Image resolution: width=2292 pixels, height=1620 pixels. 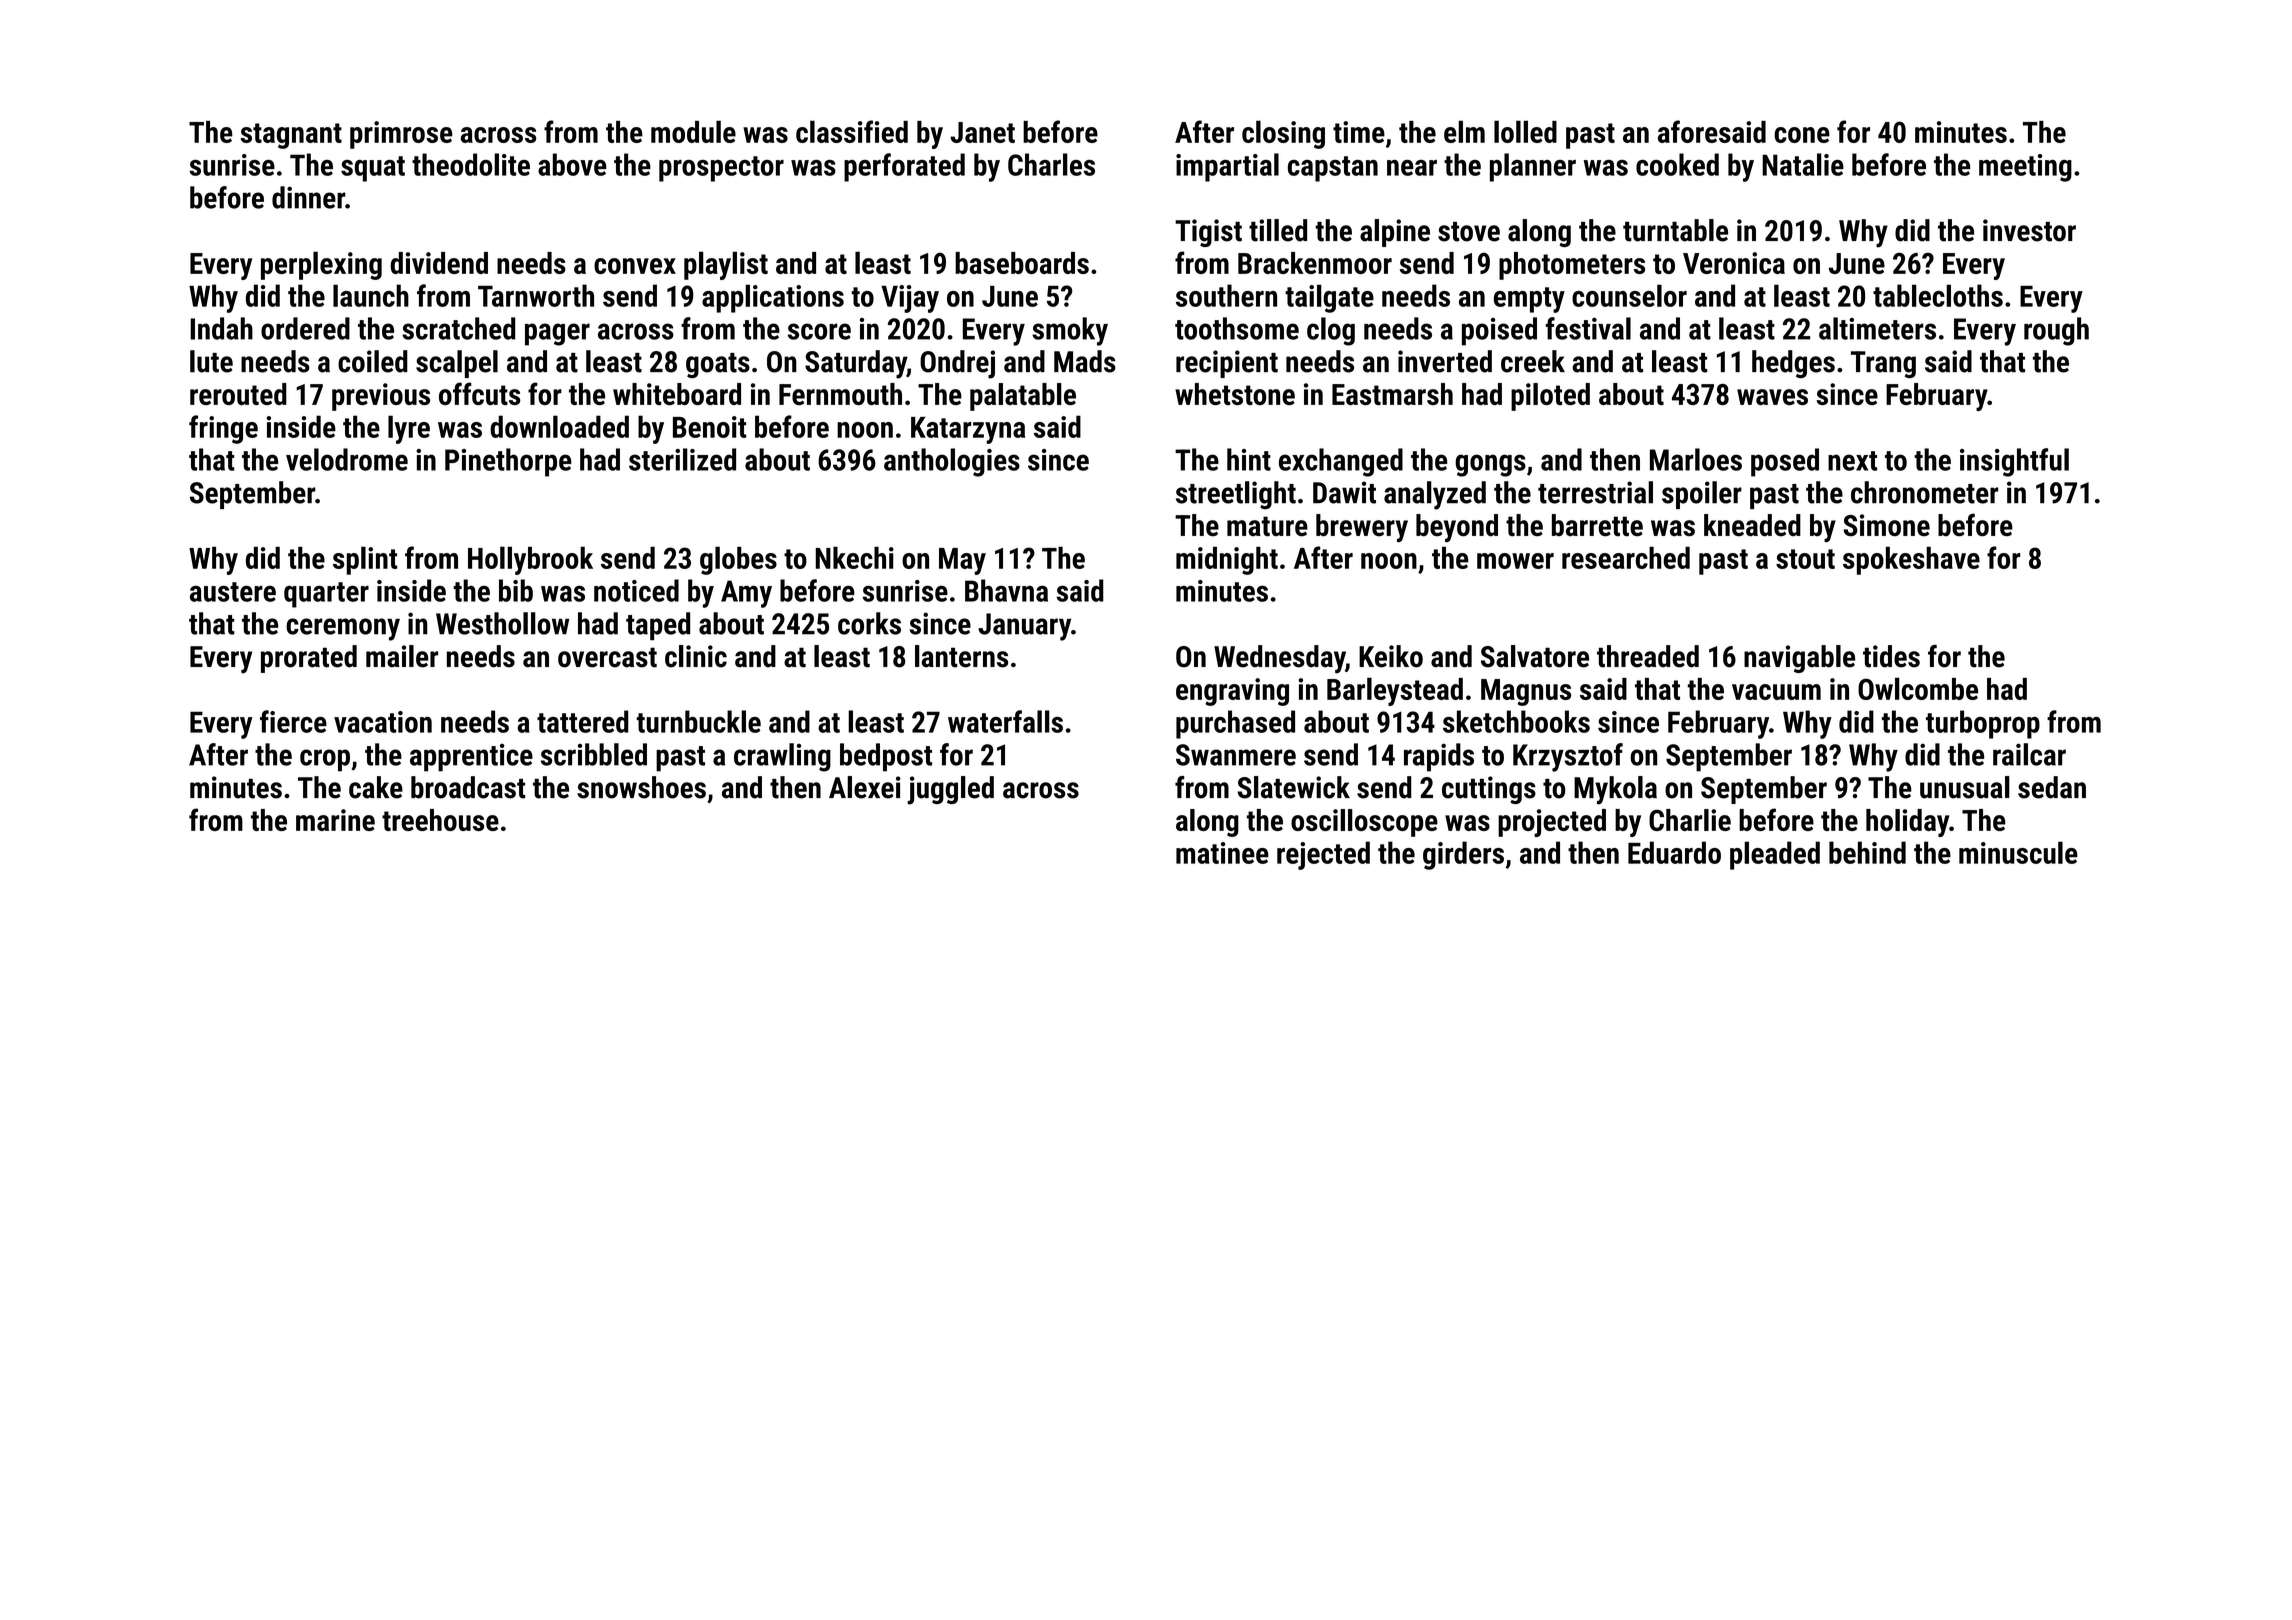 I want to click on insightful, so click(x=2014, y=462).
